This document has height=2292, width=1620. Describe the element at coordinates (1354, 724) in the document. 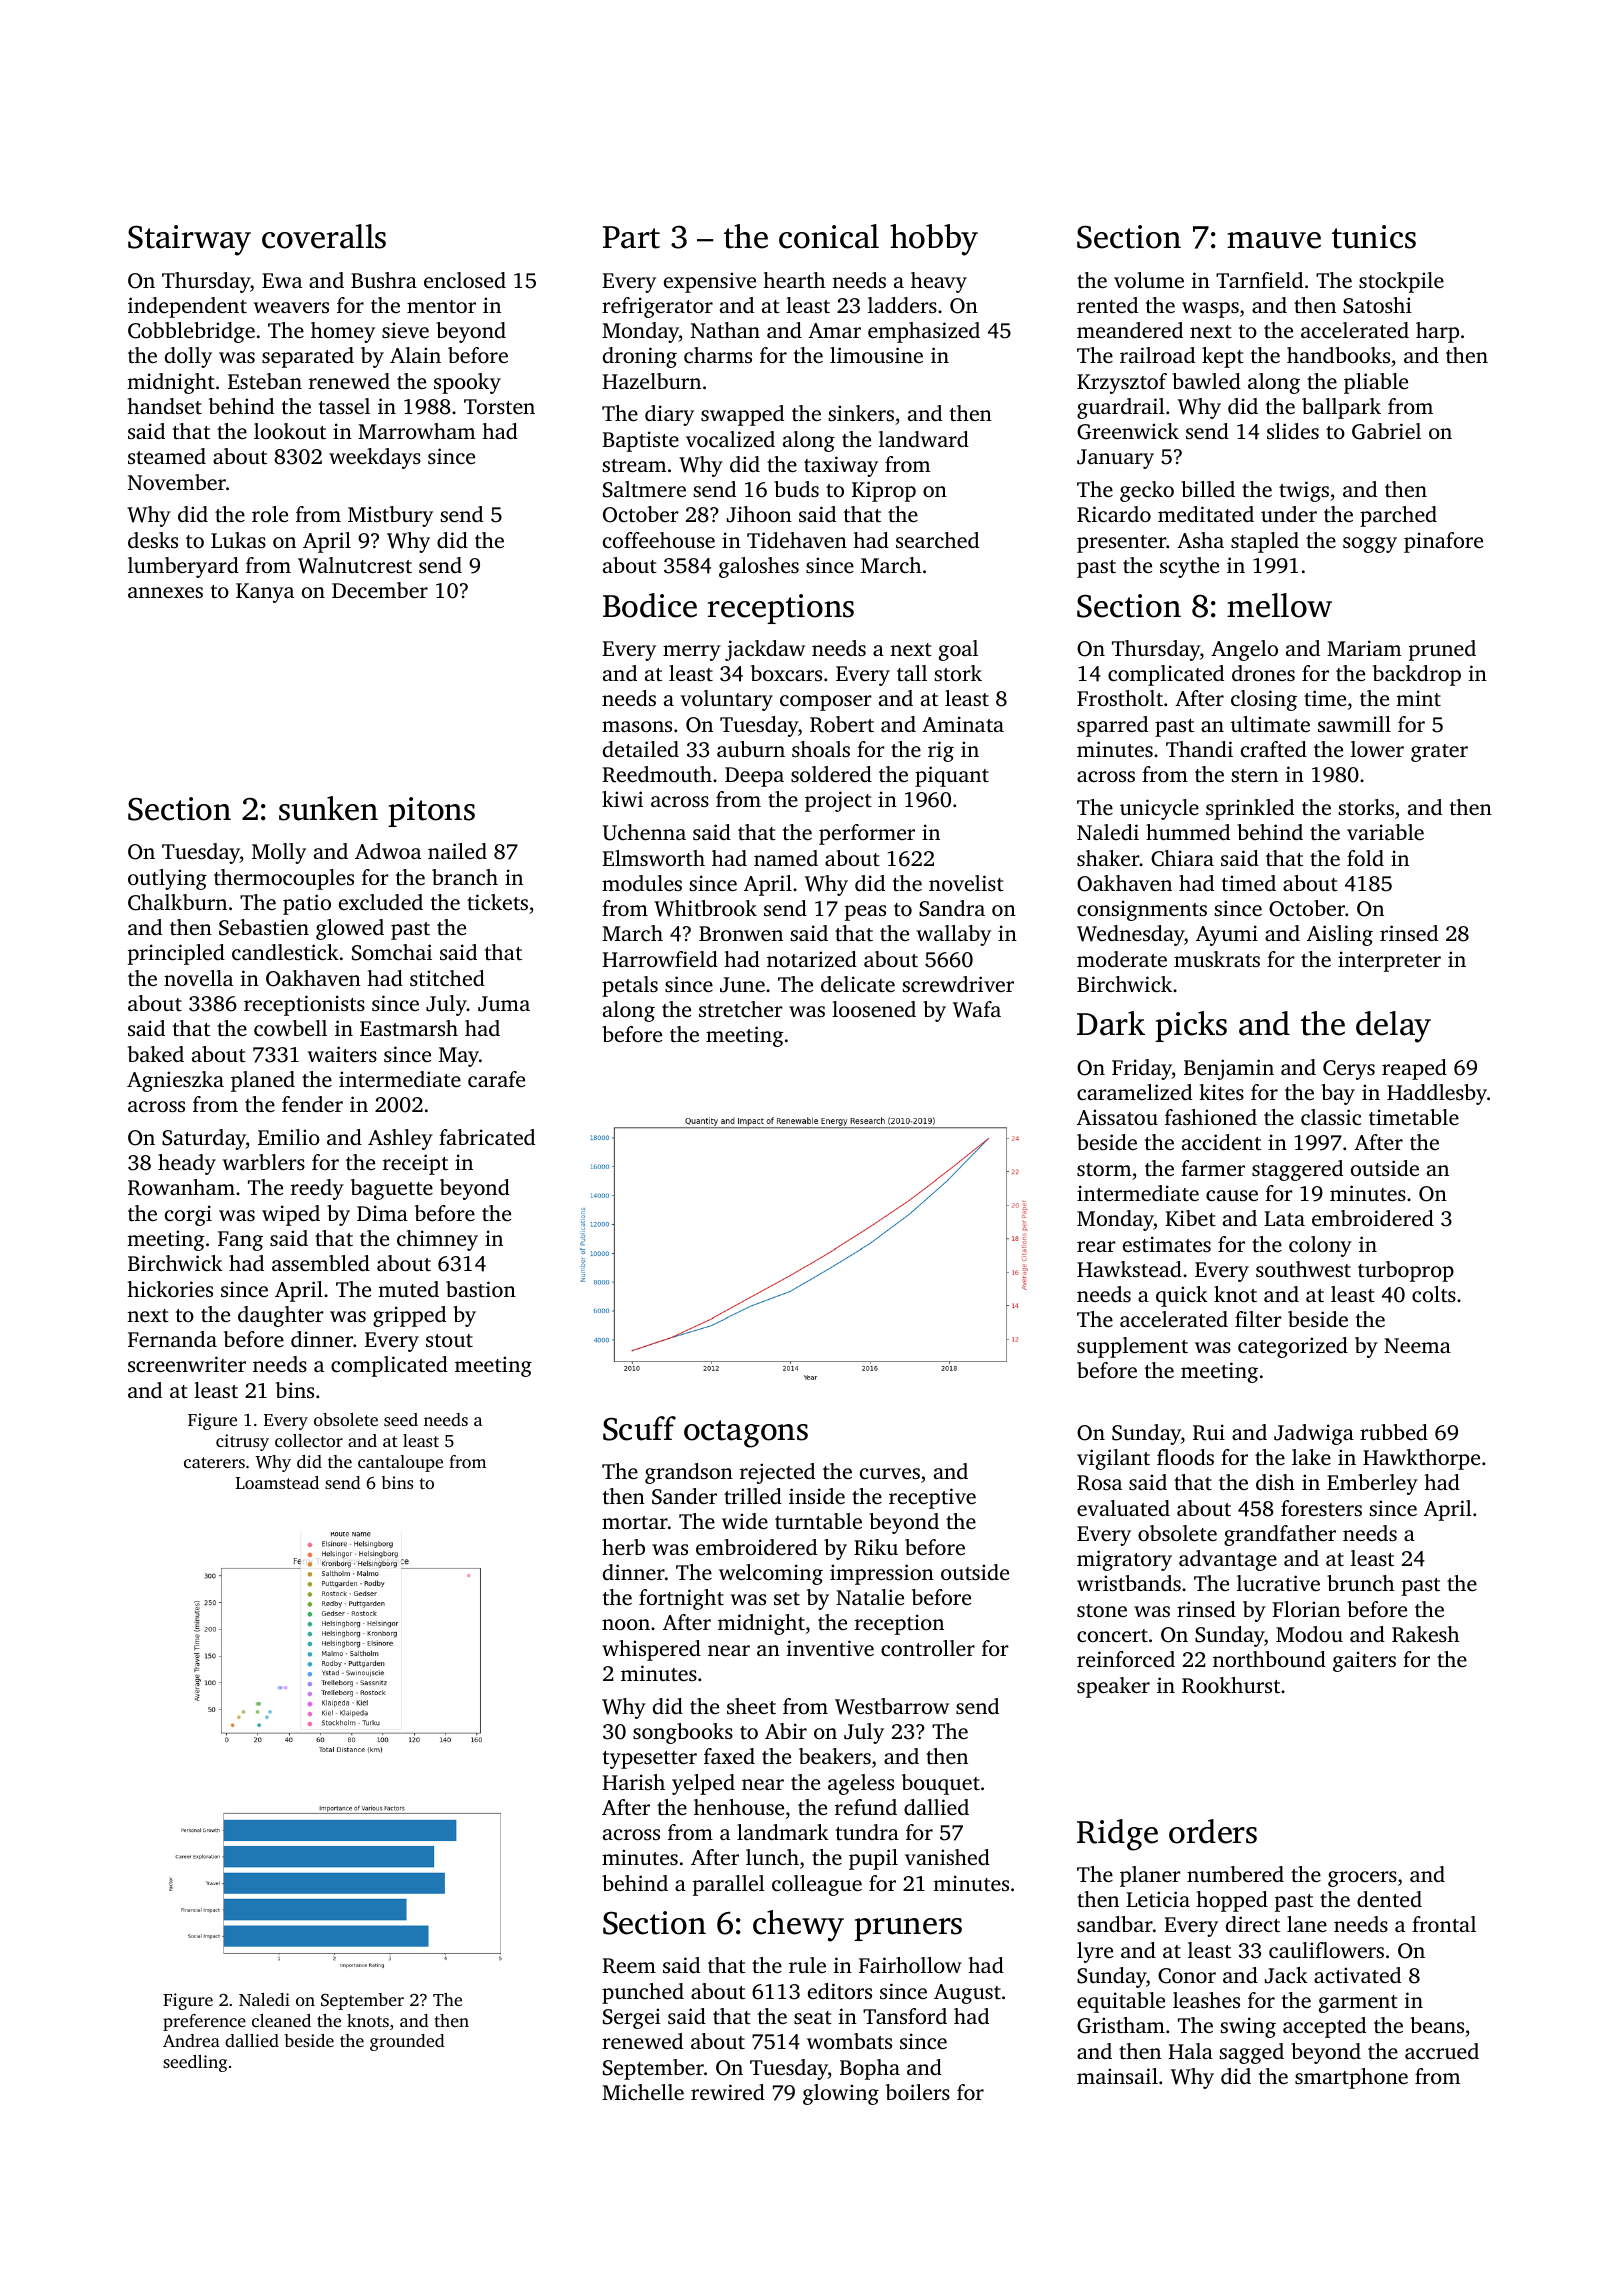

I see `sawmill` at that location.
